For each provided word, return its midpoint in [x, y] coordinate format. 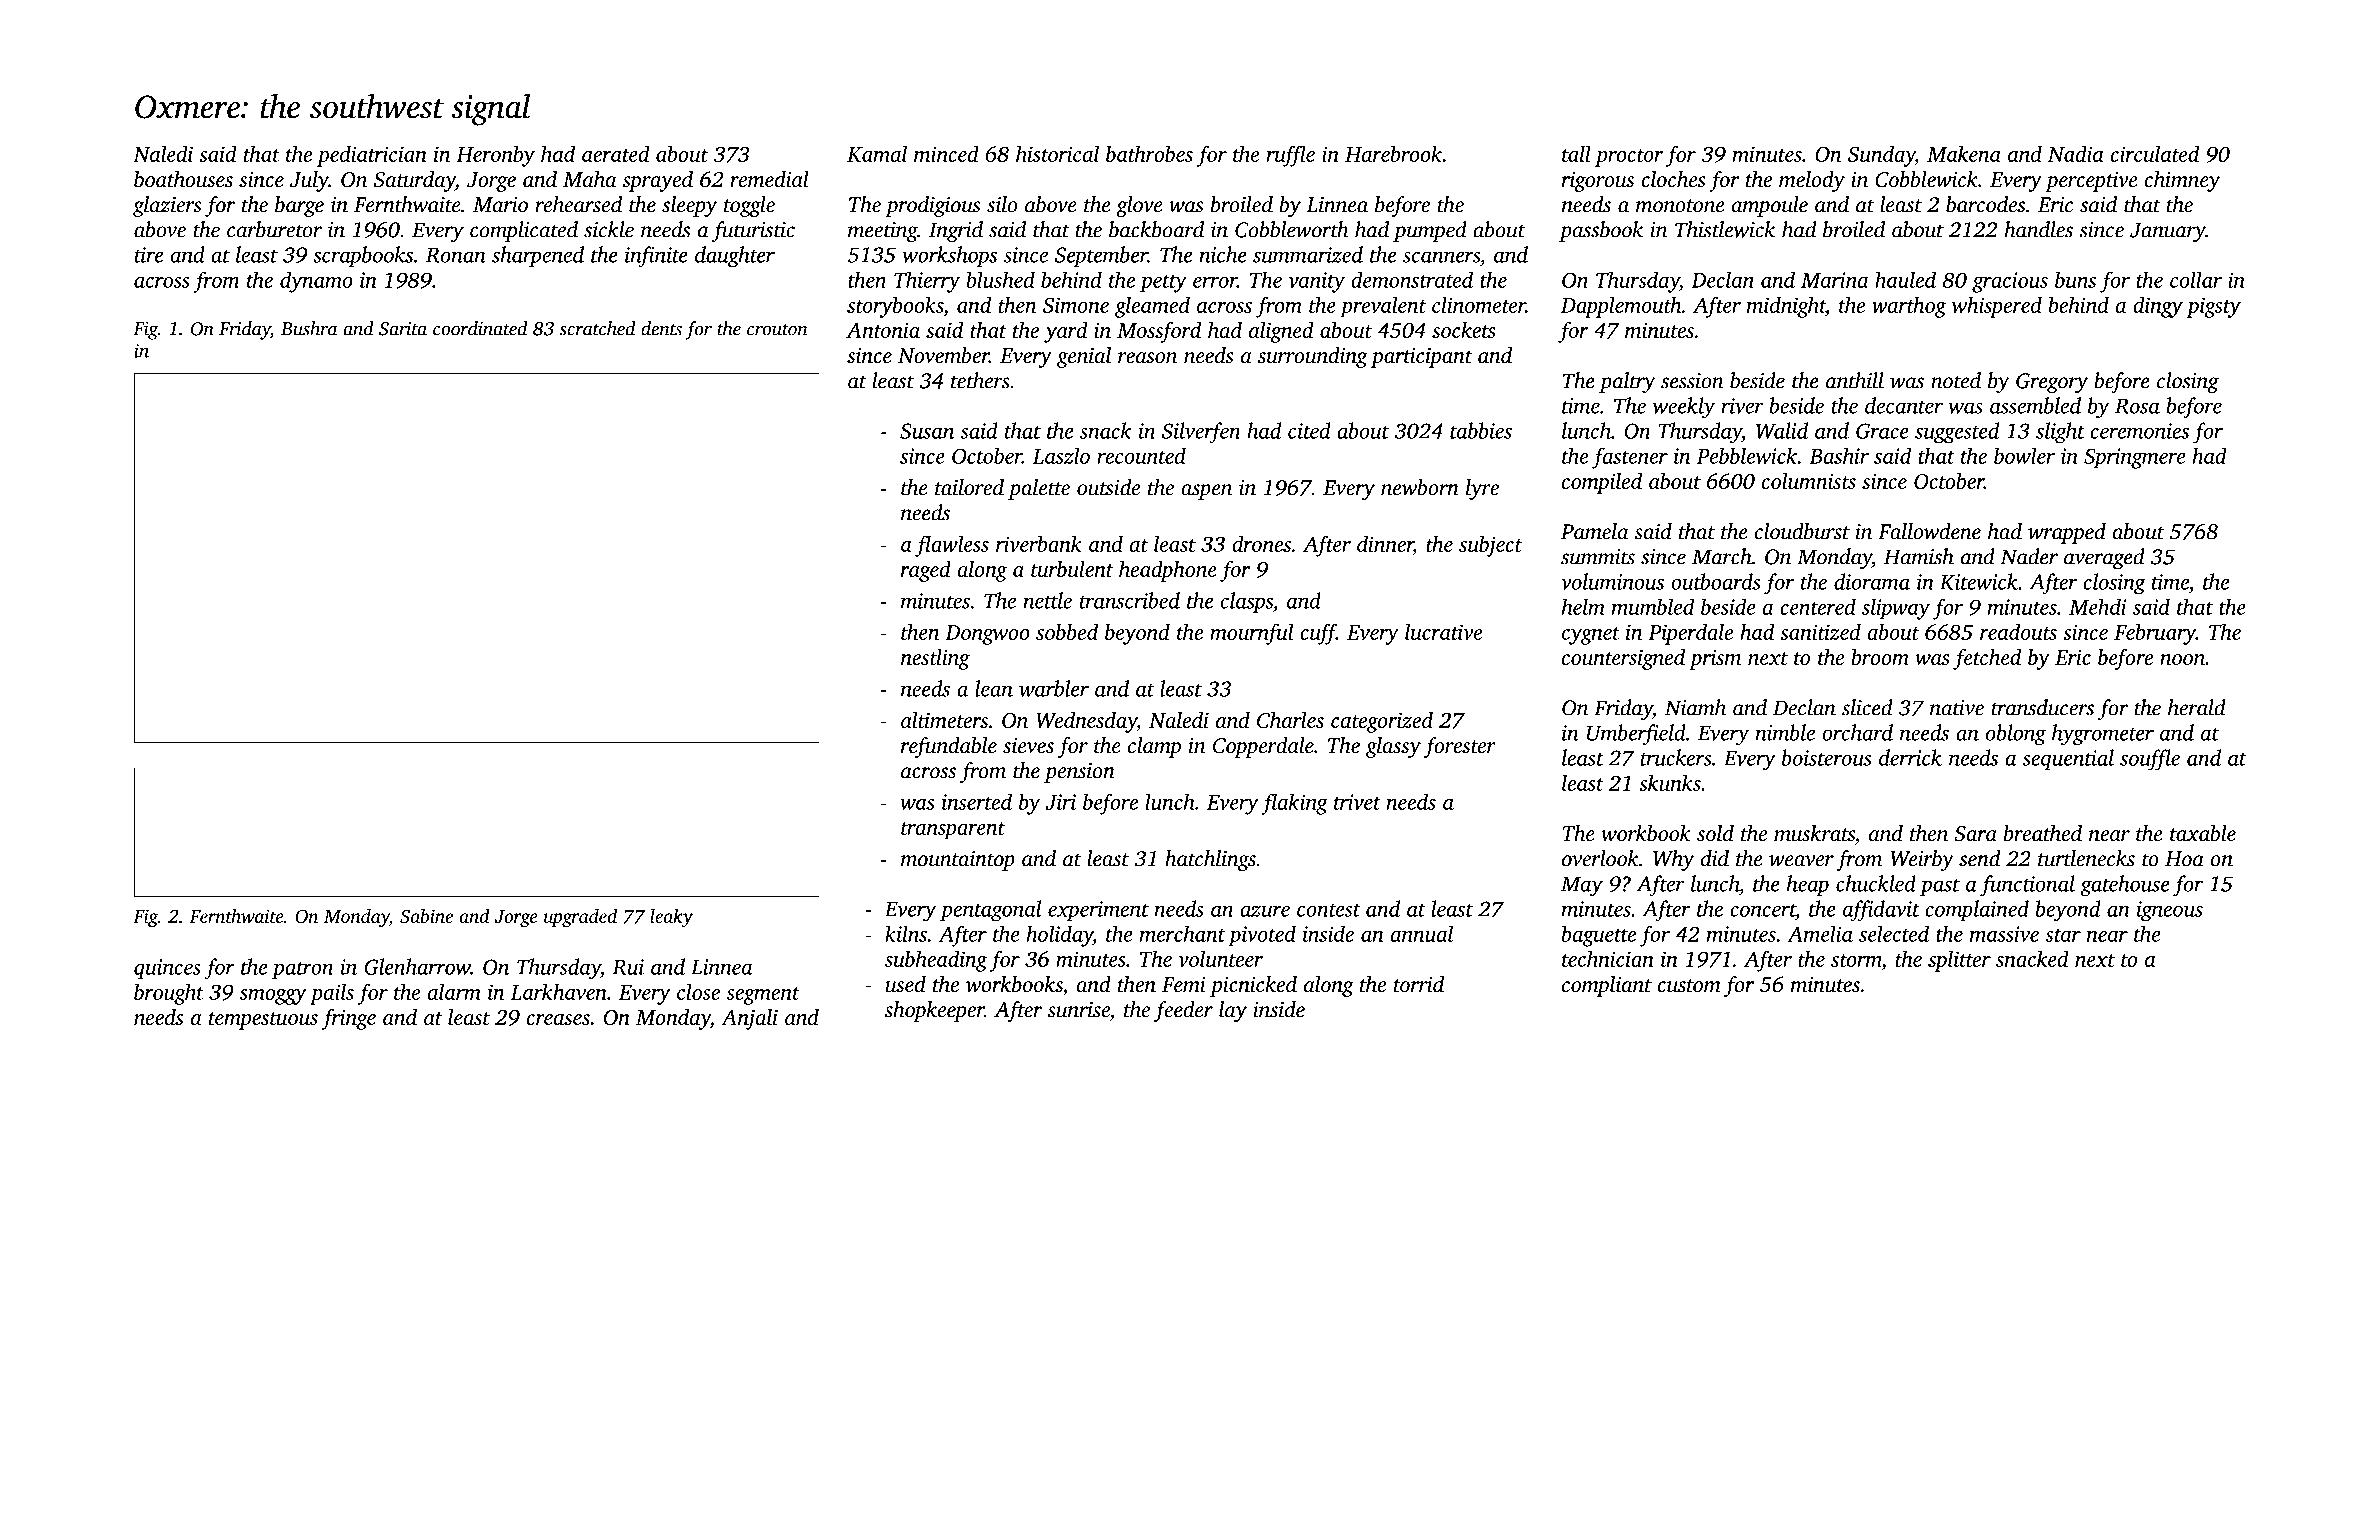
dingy [2158, 307]
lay [1233, 1011]
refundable [949, 747]
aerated [616, 153]
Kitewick [1979, 581]
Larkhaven [559, 991]
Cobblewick [1926, 179]
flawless [952, 546]
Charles [1290, 720]
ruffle [1290, 156]
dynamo [316, 282]
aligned [1281, 332]
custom [1689, 985]
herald [2197, 707]
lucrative [1444, 631]
